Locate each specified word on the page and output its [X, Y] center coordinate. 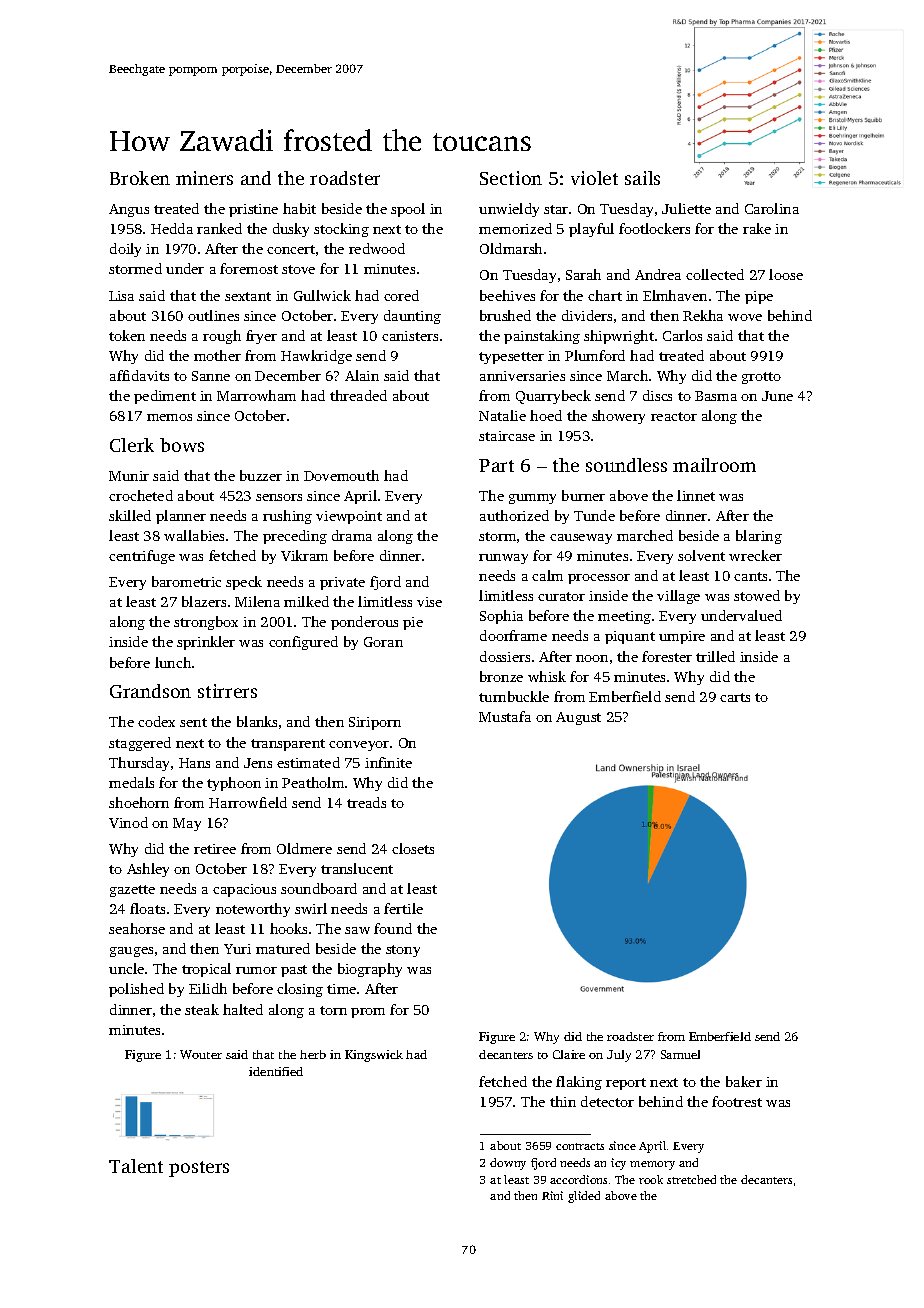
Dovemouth [341, 475]
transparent [288, 745]
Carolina [772, 208]
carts [735, 697]
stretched [691, 1179]
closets [413, 848]
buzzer [261, 475]
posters [199, 1169]
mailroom [714, 465]
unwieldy [509, 210]
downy [508, 1164]
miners [204, 178]
